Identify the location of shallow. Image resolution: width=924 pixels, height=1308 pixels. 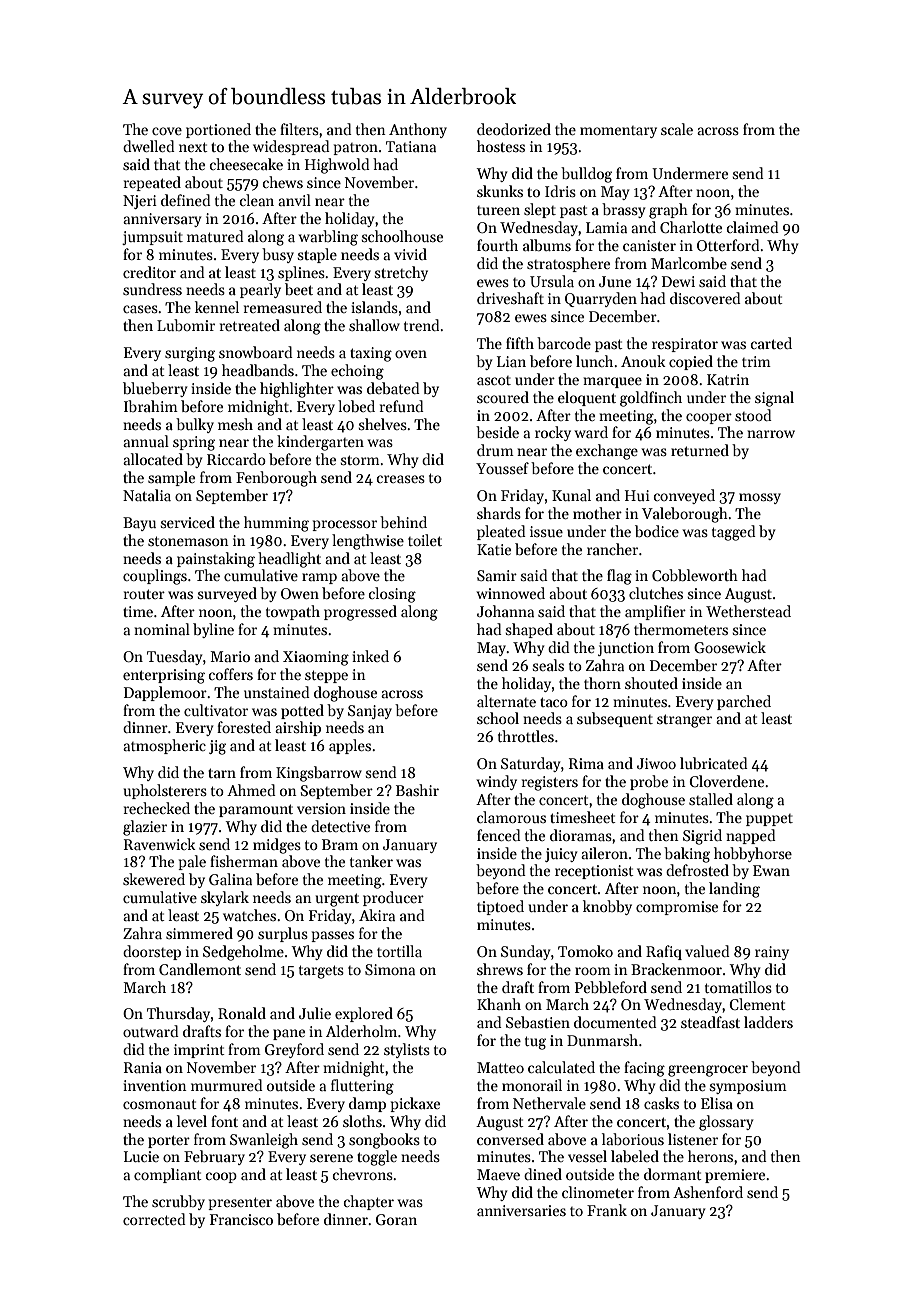
(374, 325).
